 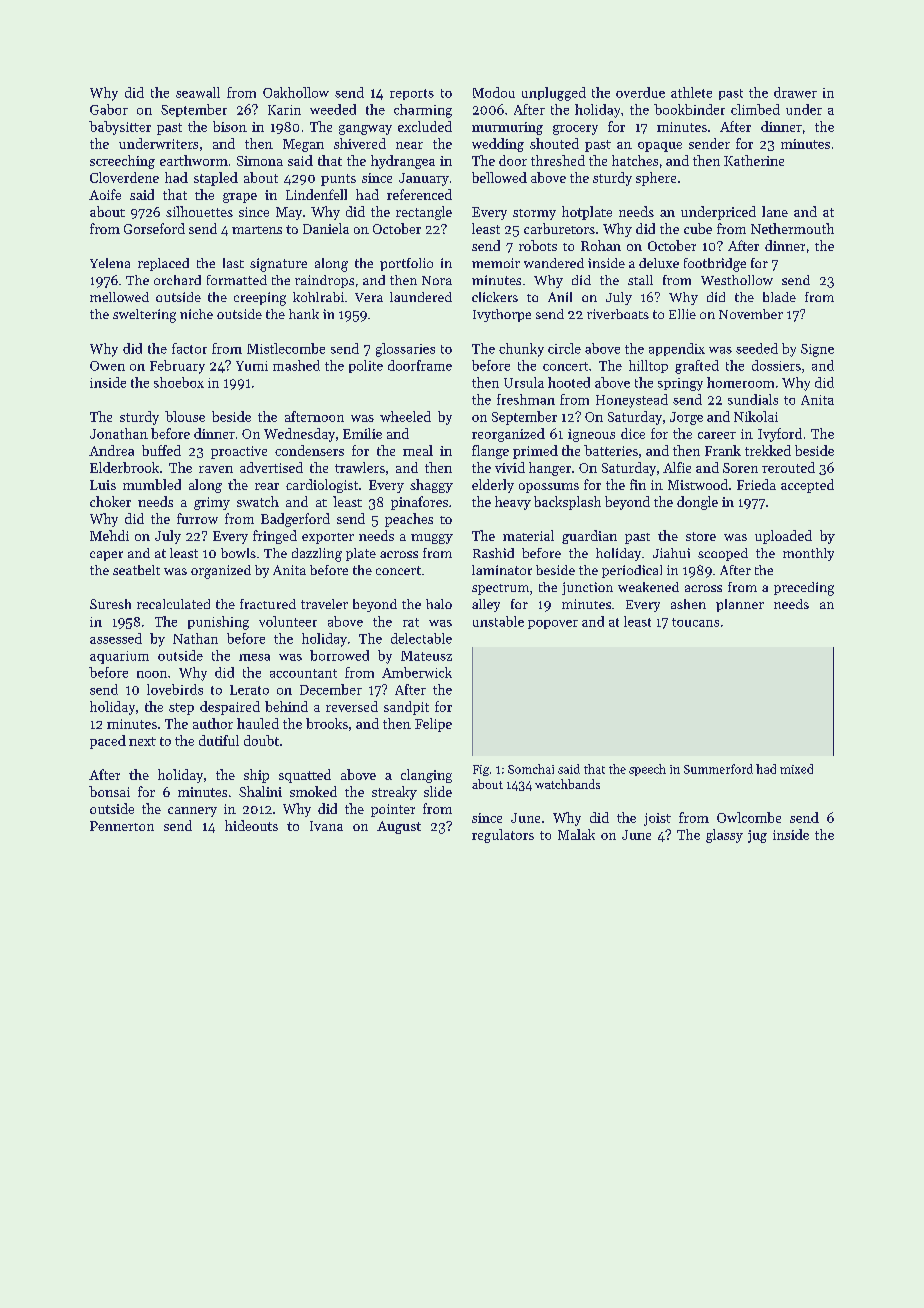 What do you see at coordinates (109, 535) in the page?
I see `Mehdi` at bounding box center [109, 535].
